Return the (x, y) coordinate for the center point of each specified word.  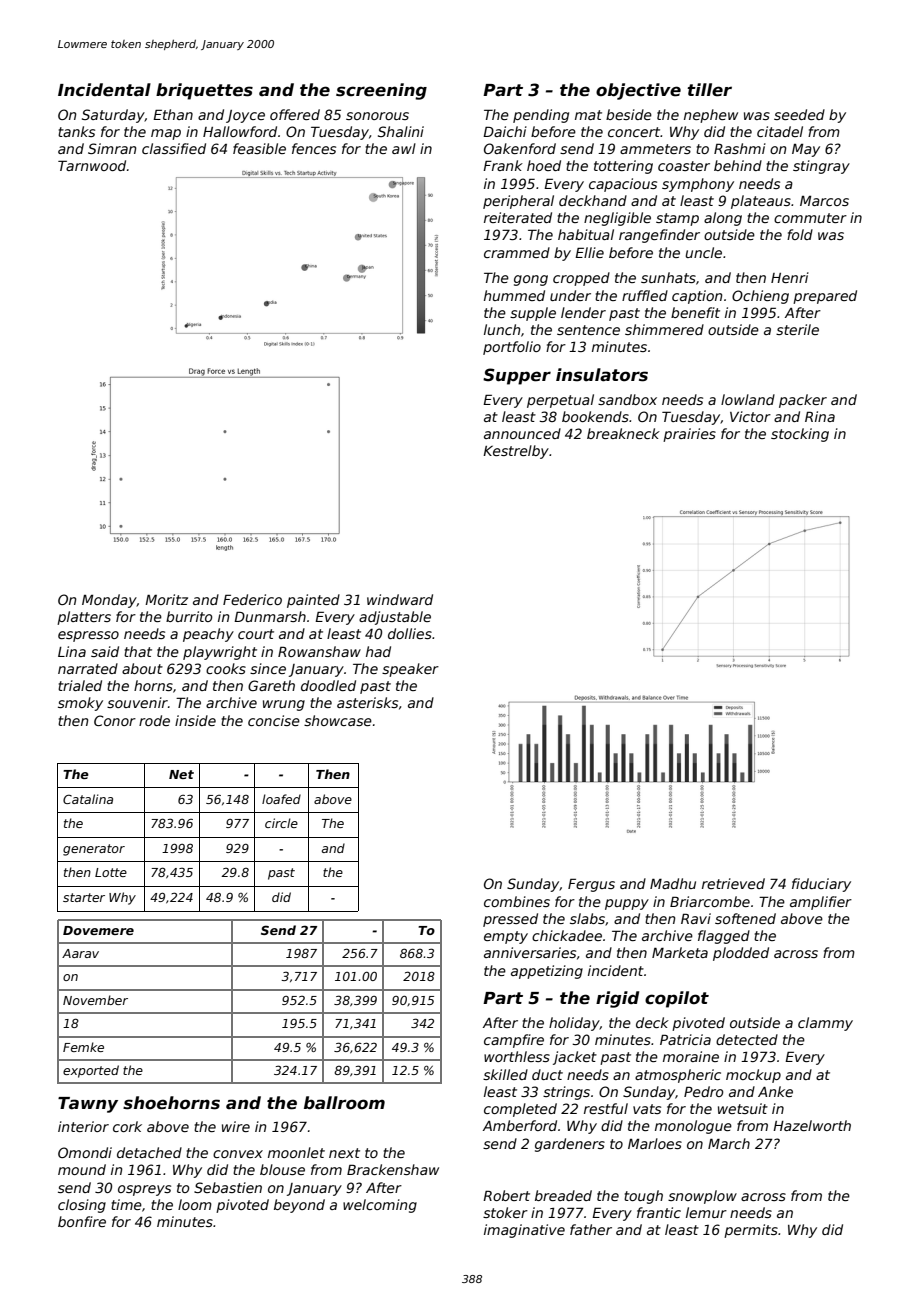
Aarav (80, 953)
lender (583, 312)
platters (84, 618)
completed (520, 1110)
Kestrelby (516, 452)
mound (82, 1169)
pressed (510, 920)
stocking (800, 435)
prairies (689, 435)
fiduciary (821, 885)
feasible (259, 148)
